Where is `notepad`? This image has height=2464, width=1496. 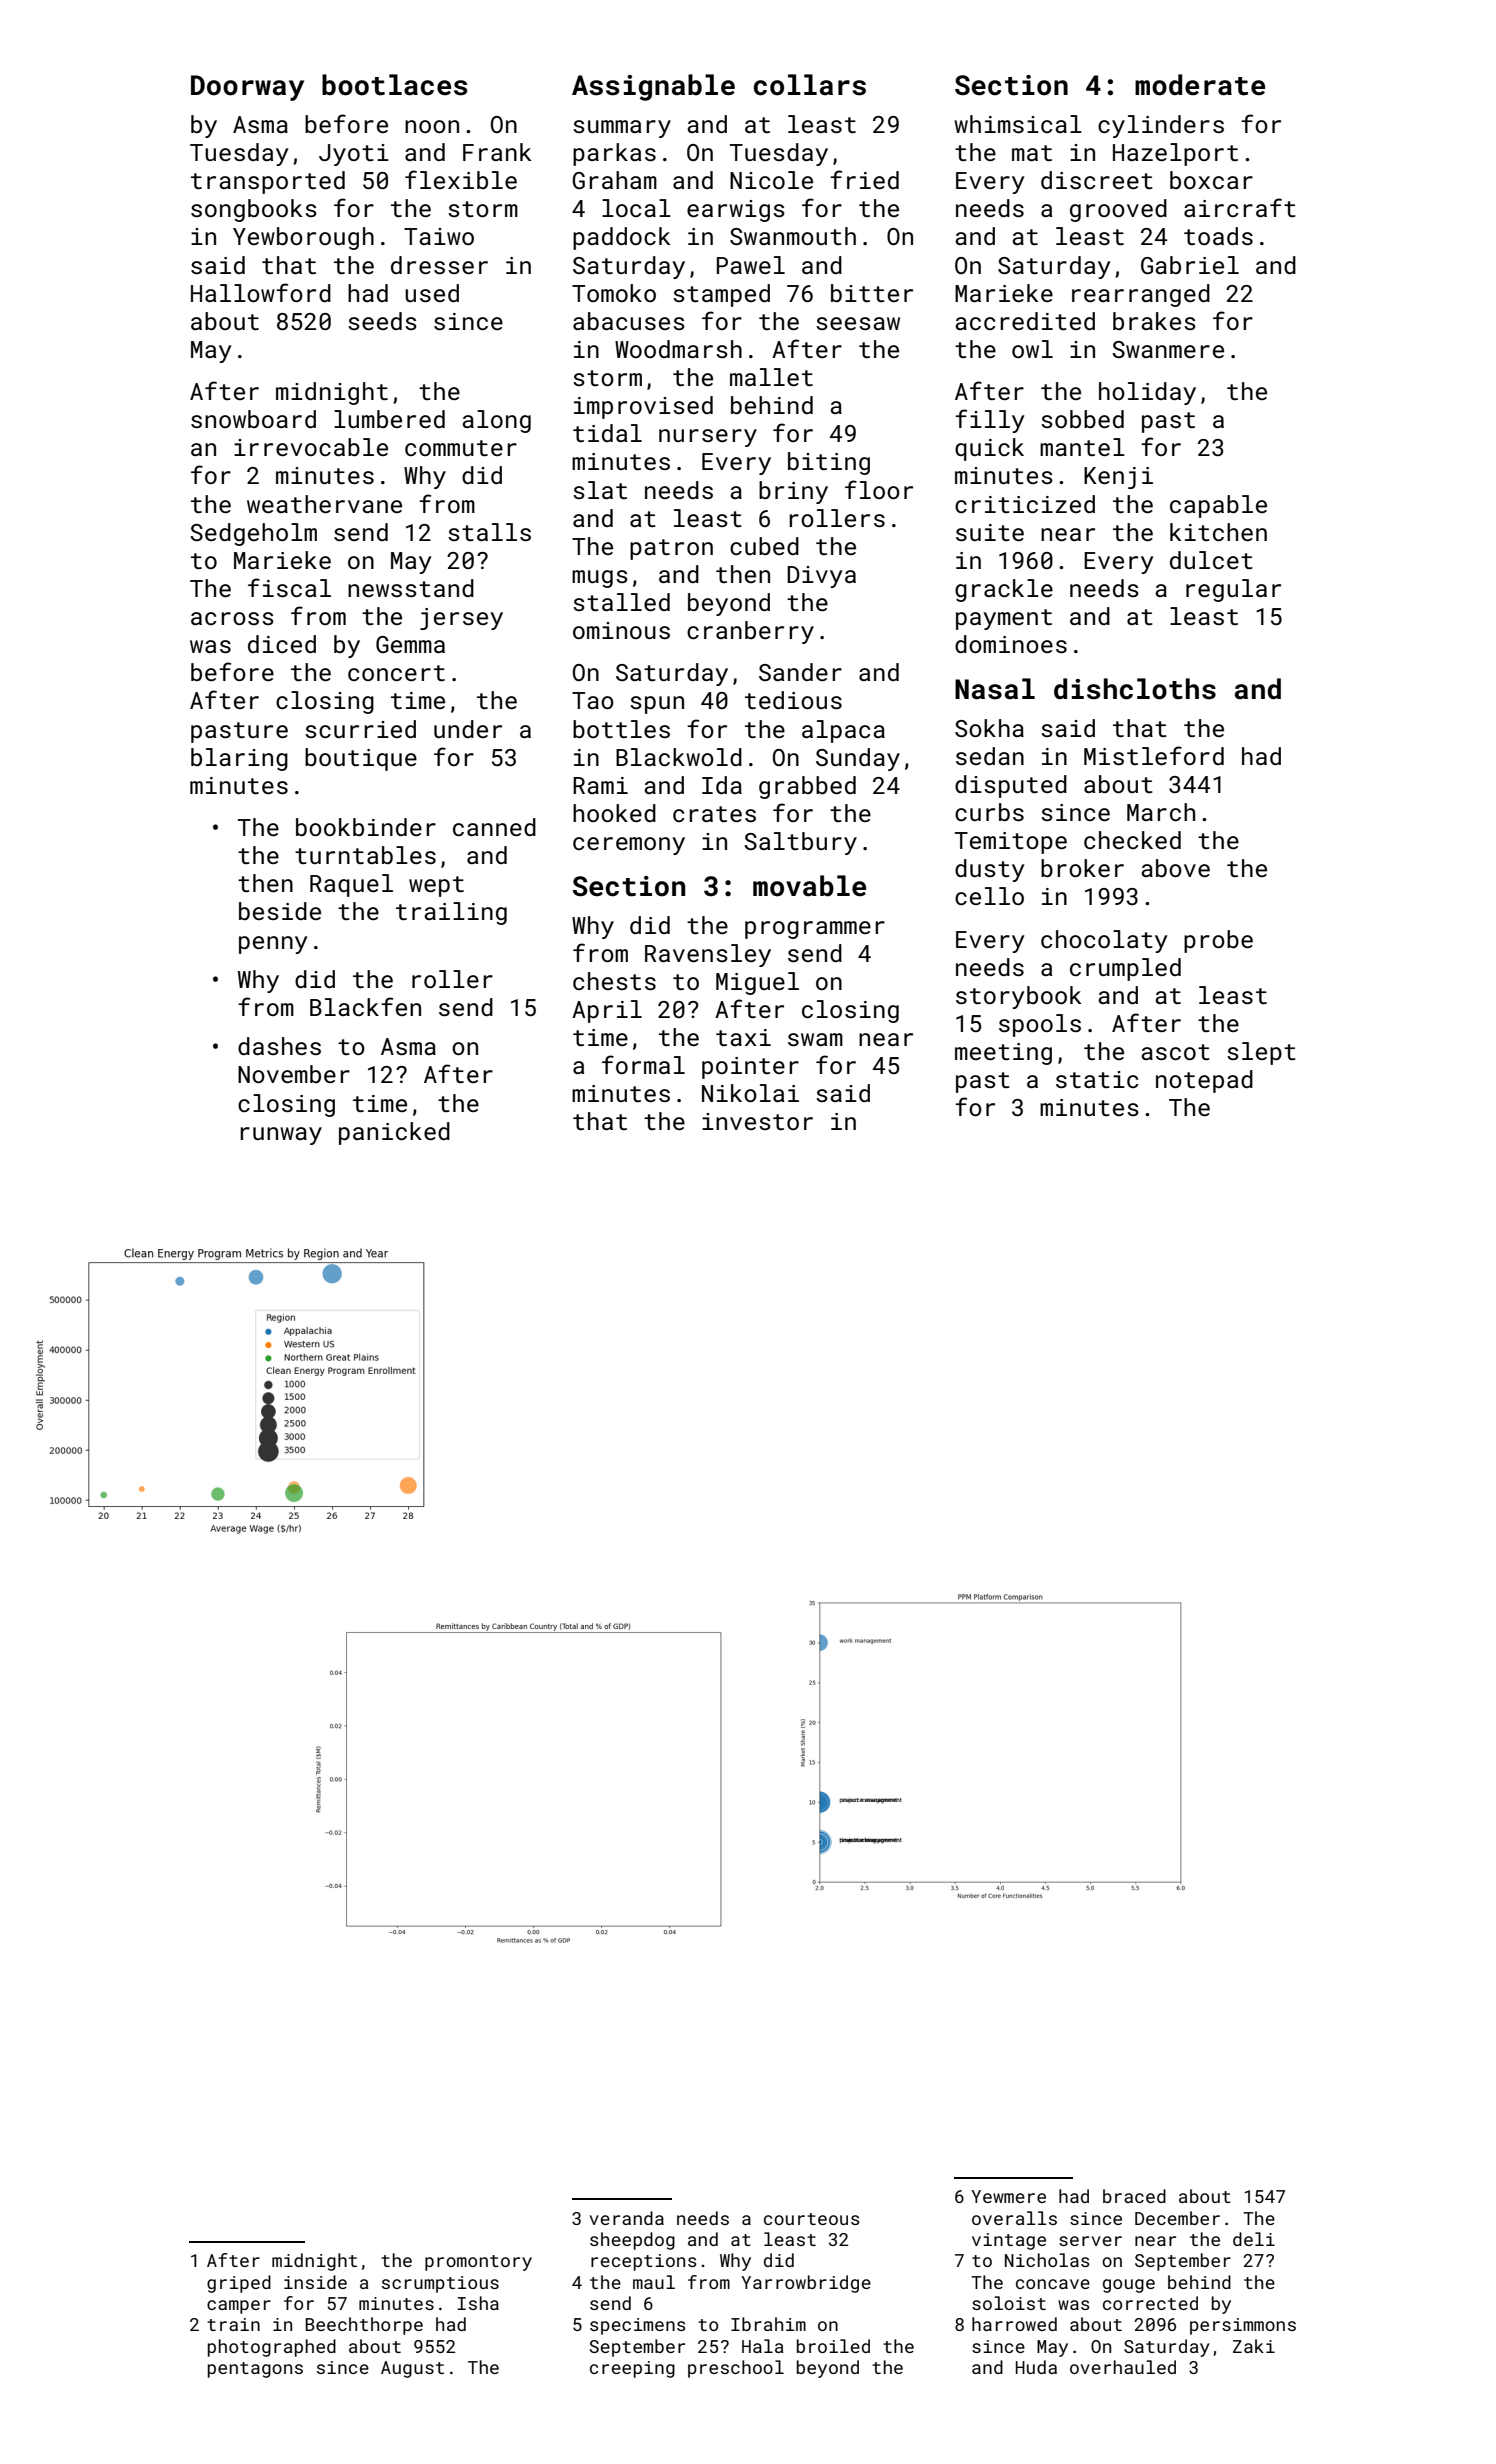
notepad is located at coordinates (1204, 1081).
